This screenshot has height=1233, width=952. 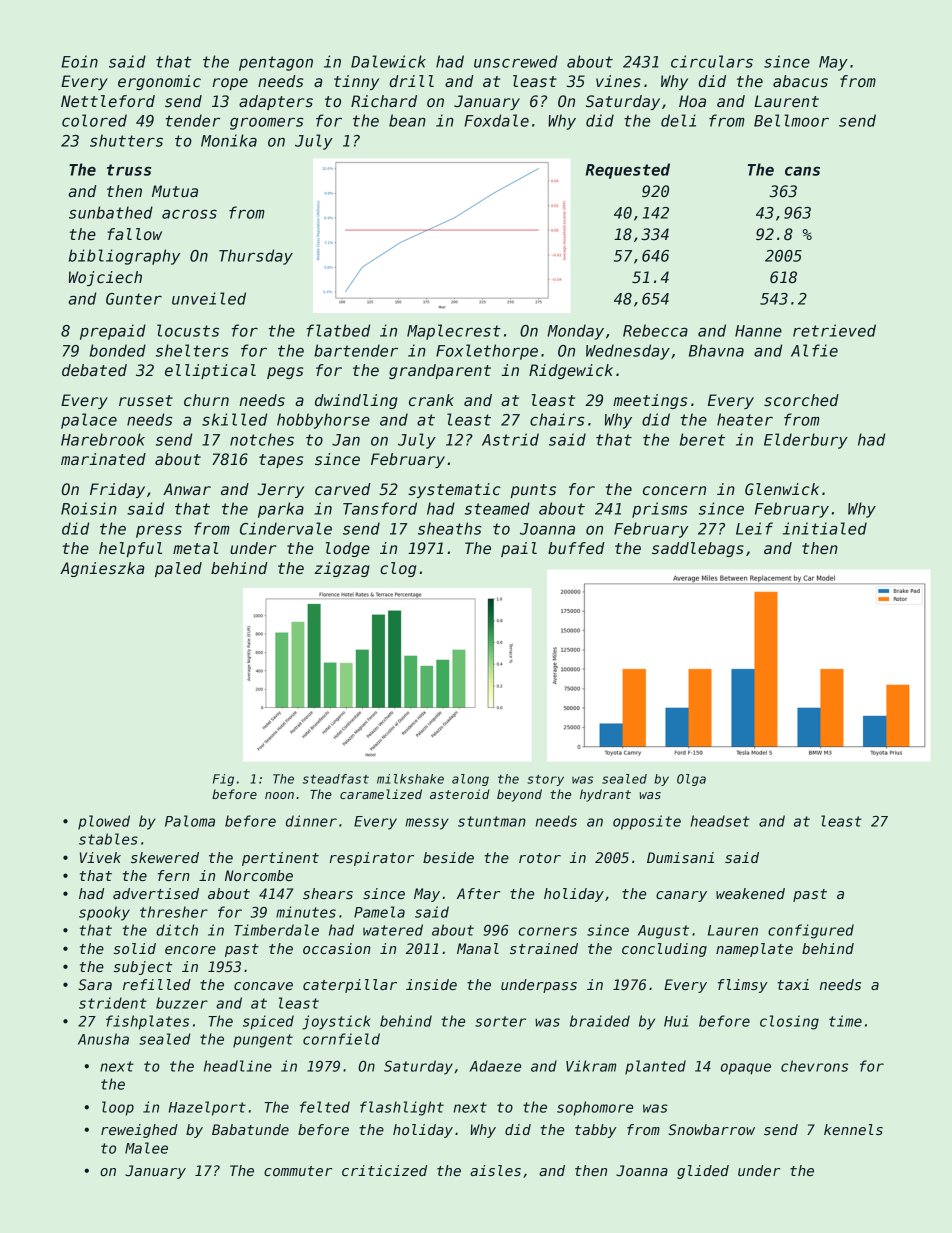 What do you see at coordinates (276, 63) in the screenshot?
I see `pentagon` at bounding box center [276, 63].
